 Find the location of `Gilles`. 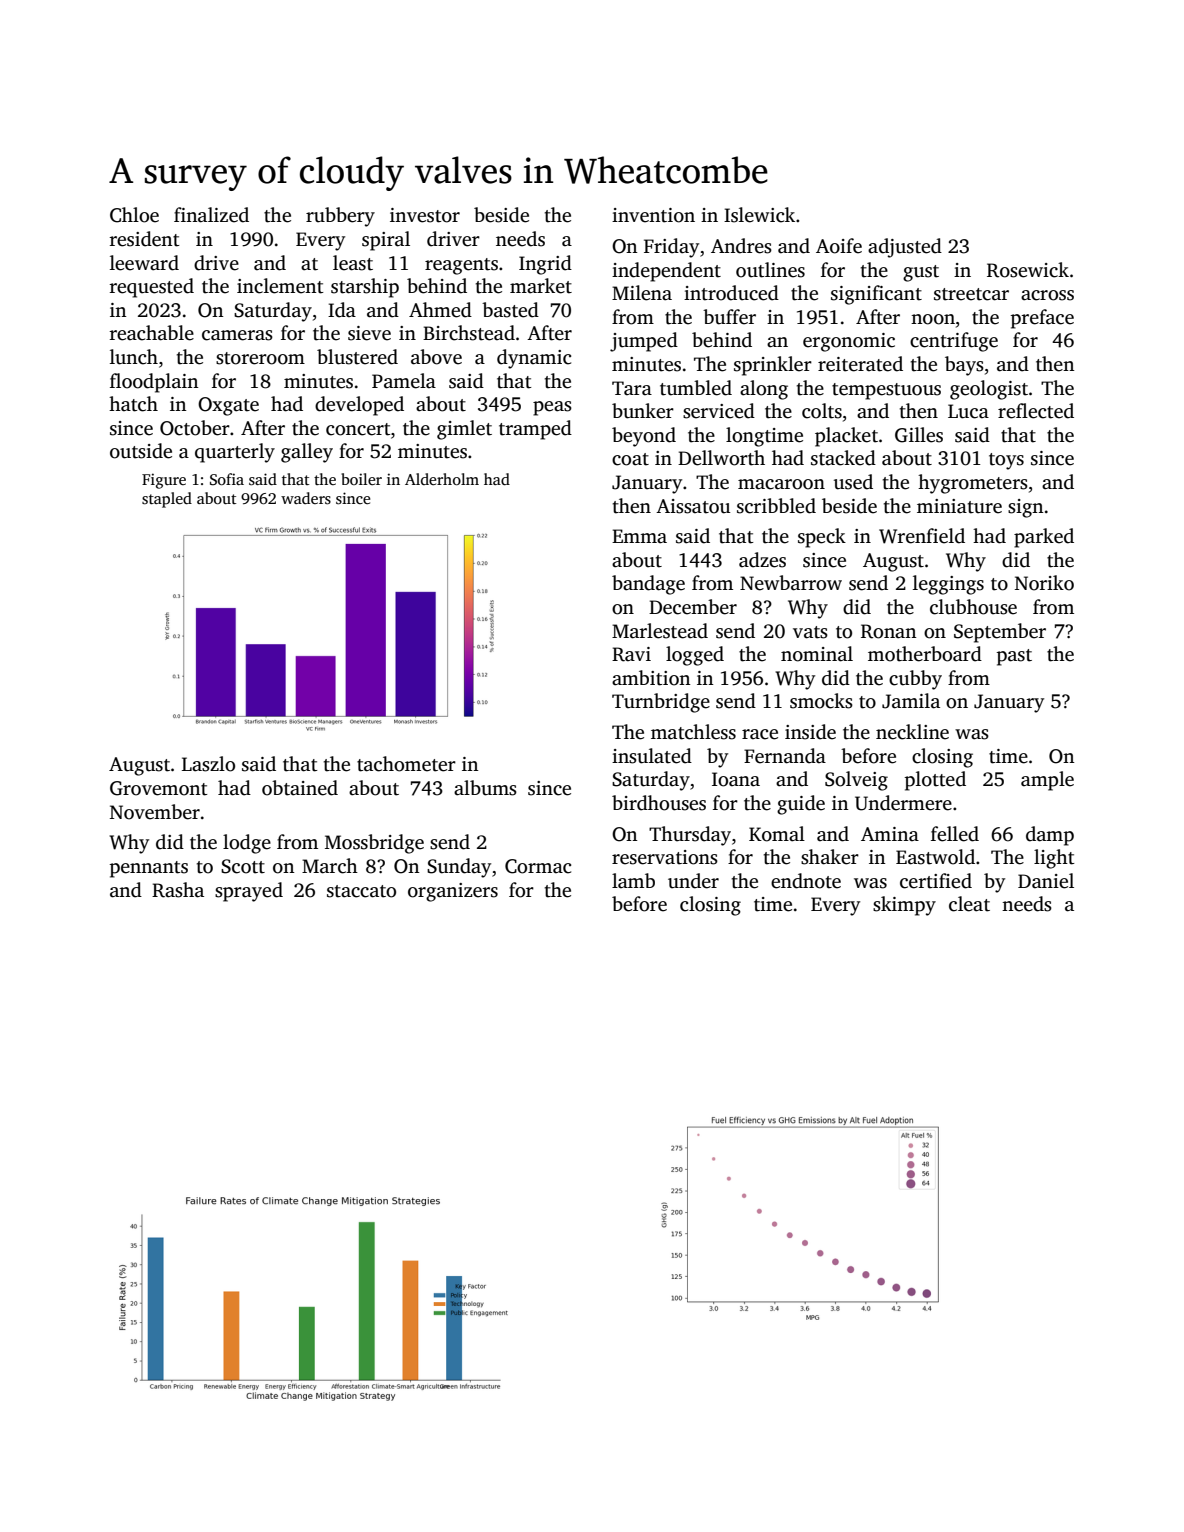

Gilles is located at coordinates (919, 435).
